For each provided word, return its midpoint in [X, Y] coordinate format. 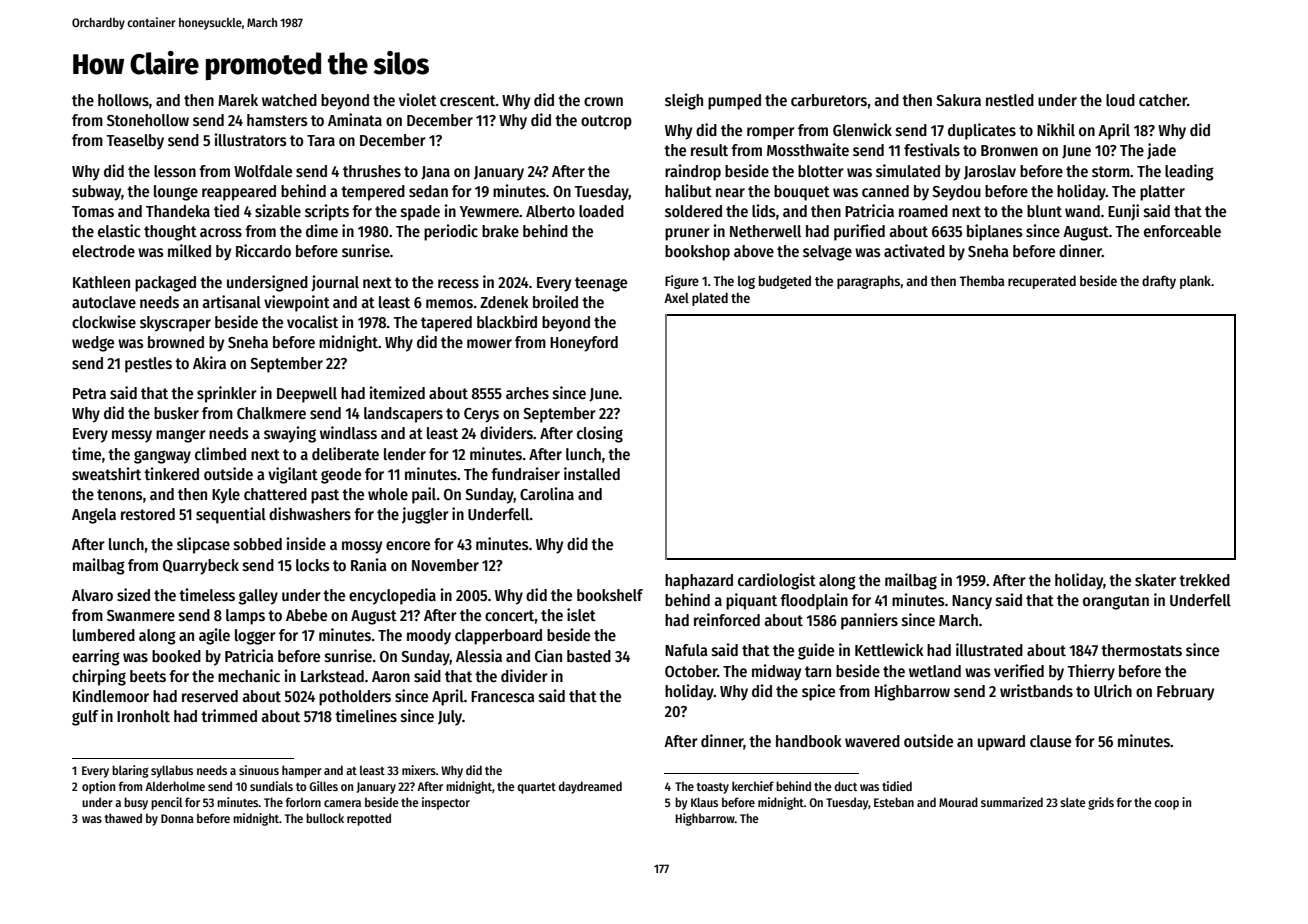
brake [500, 231]
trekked [1204, 580]
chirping [99, 677]
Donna [177, 818]
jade [1161, 151]
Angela [94, 516]
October [691, 671]
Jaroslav [990, 172]
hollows [123, 100]
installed [592, 473]
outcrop [606, 122]
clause [1050, 741]
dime [322, 230]
